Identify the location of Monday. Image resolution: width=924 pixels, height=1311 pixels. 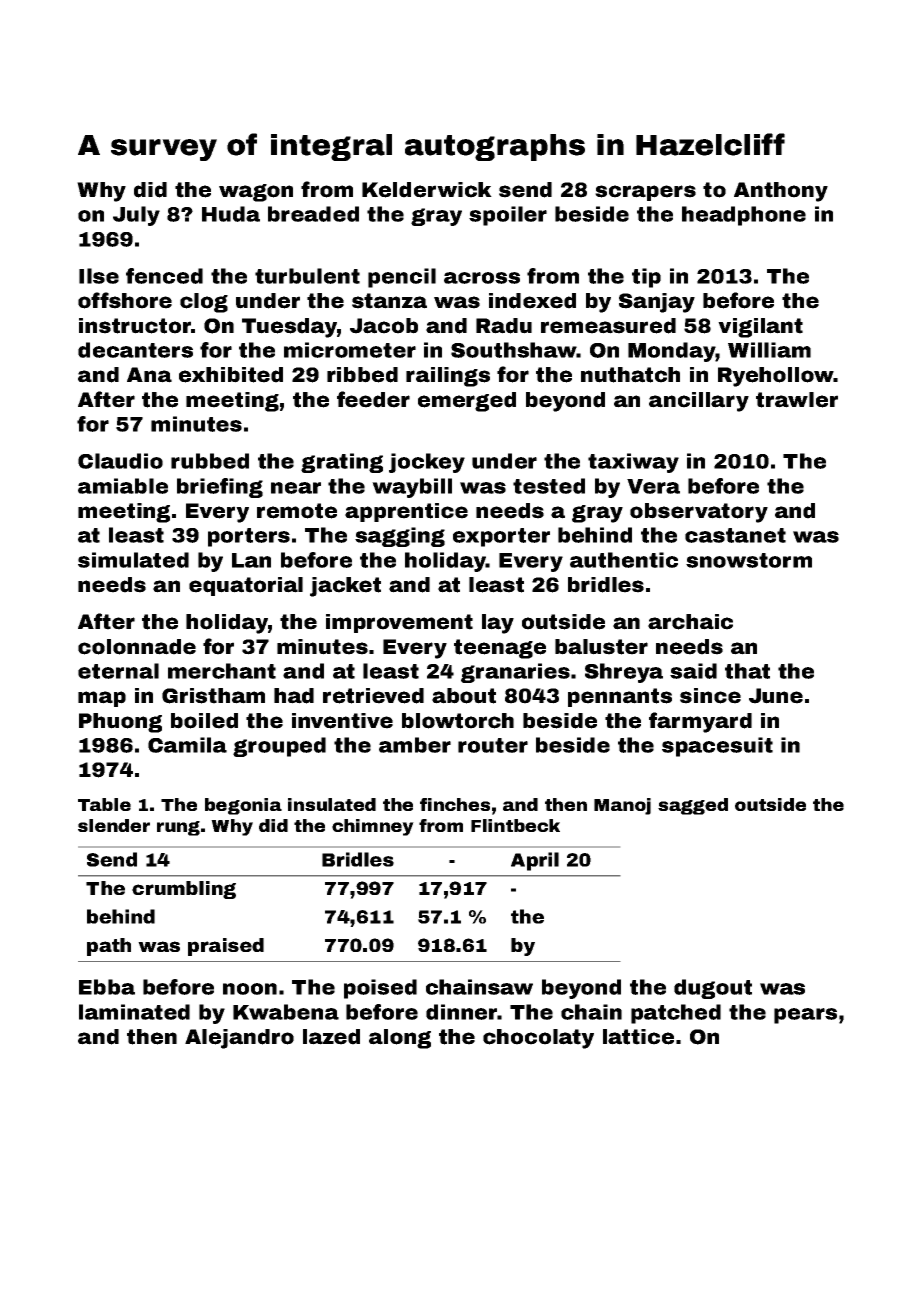
(672, 352).
